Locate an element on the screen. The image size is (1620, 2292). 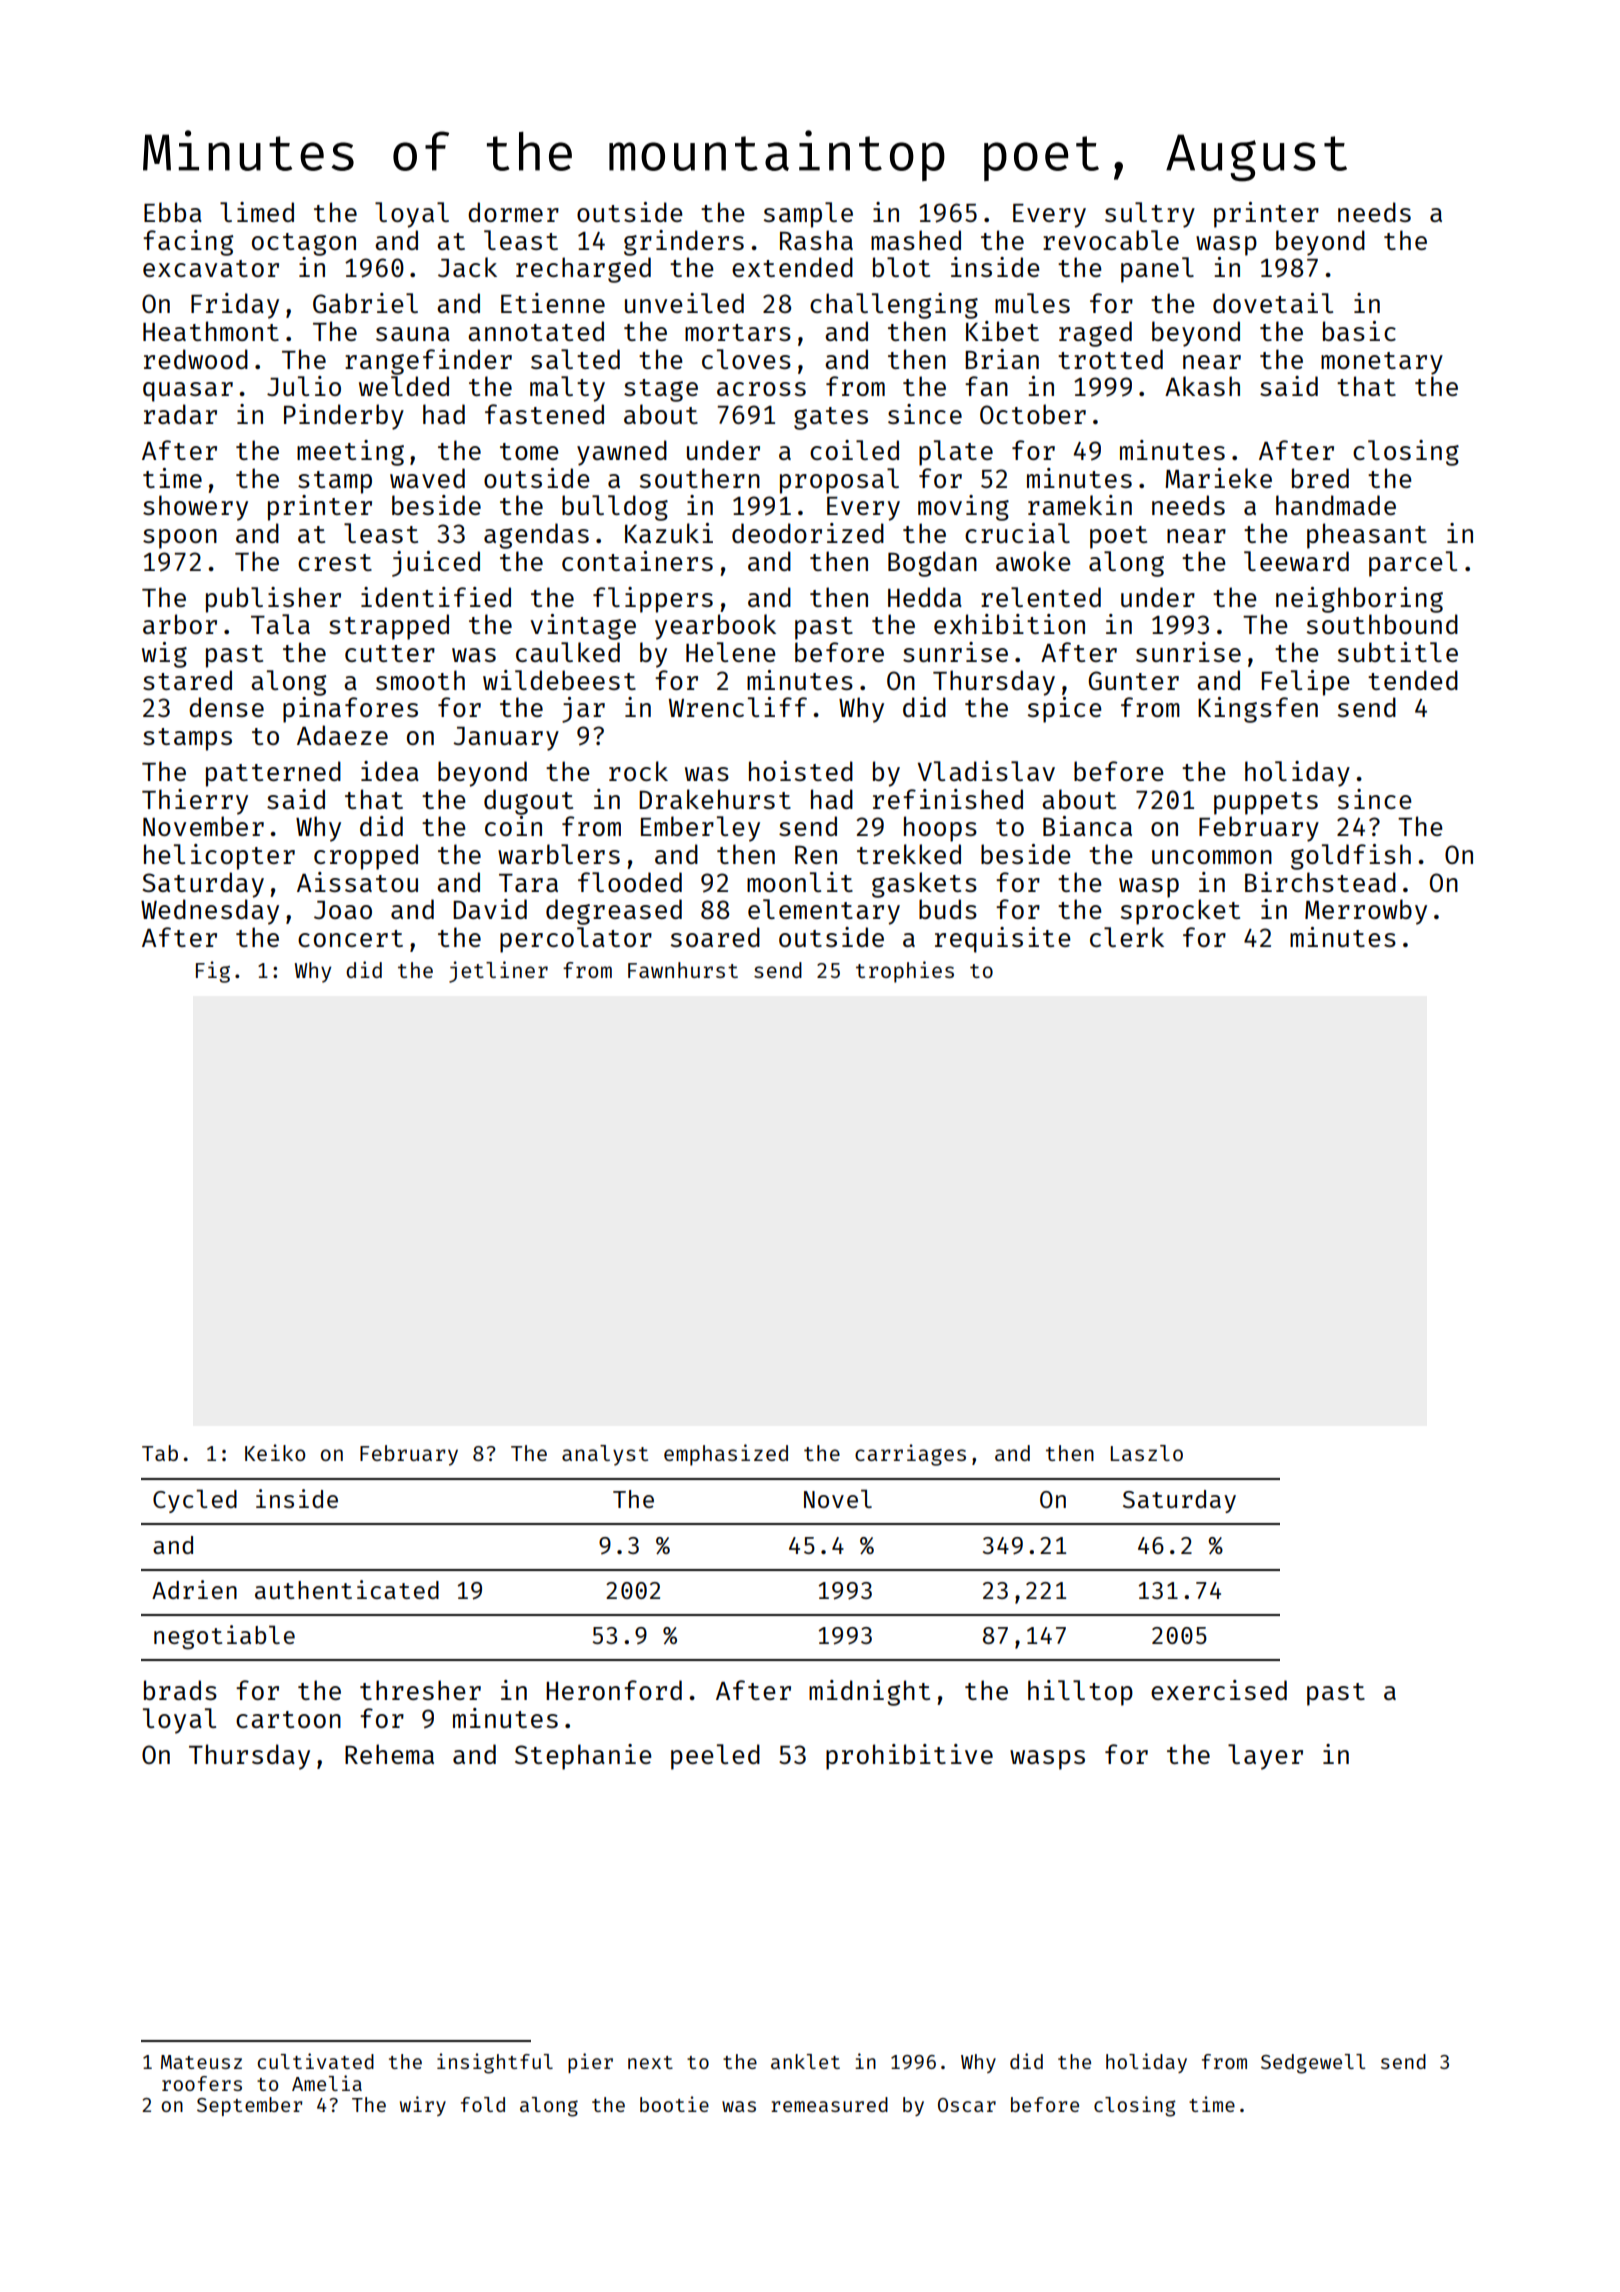
dense is located at coordinates (226, 707).
